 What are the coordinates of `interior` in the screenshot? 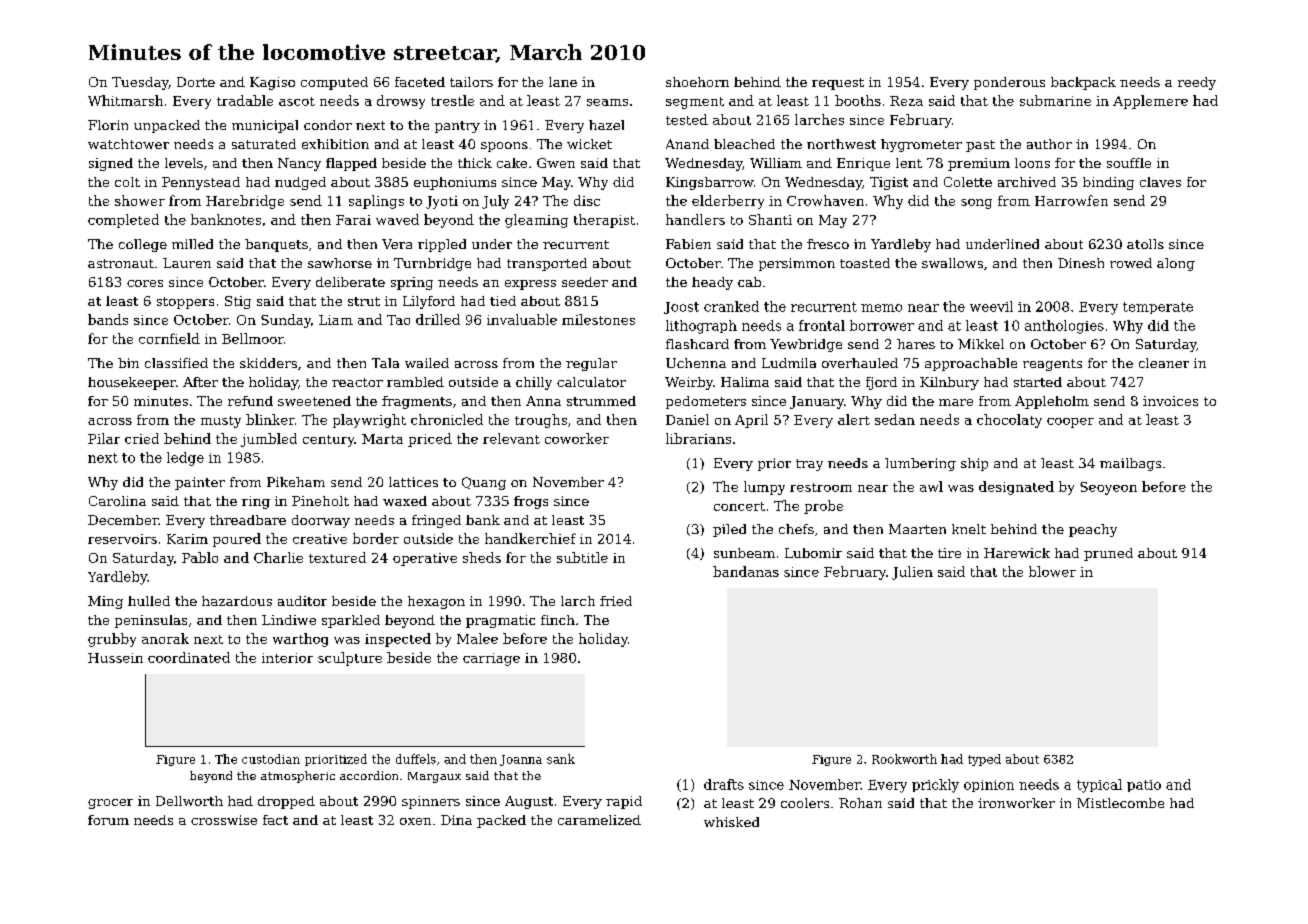 It's located at (287, 658).
